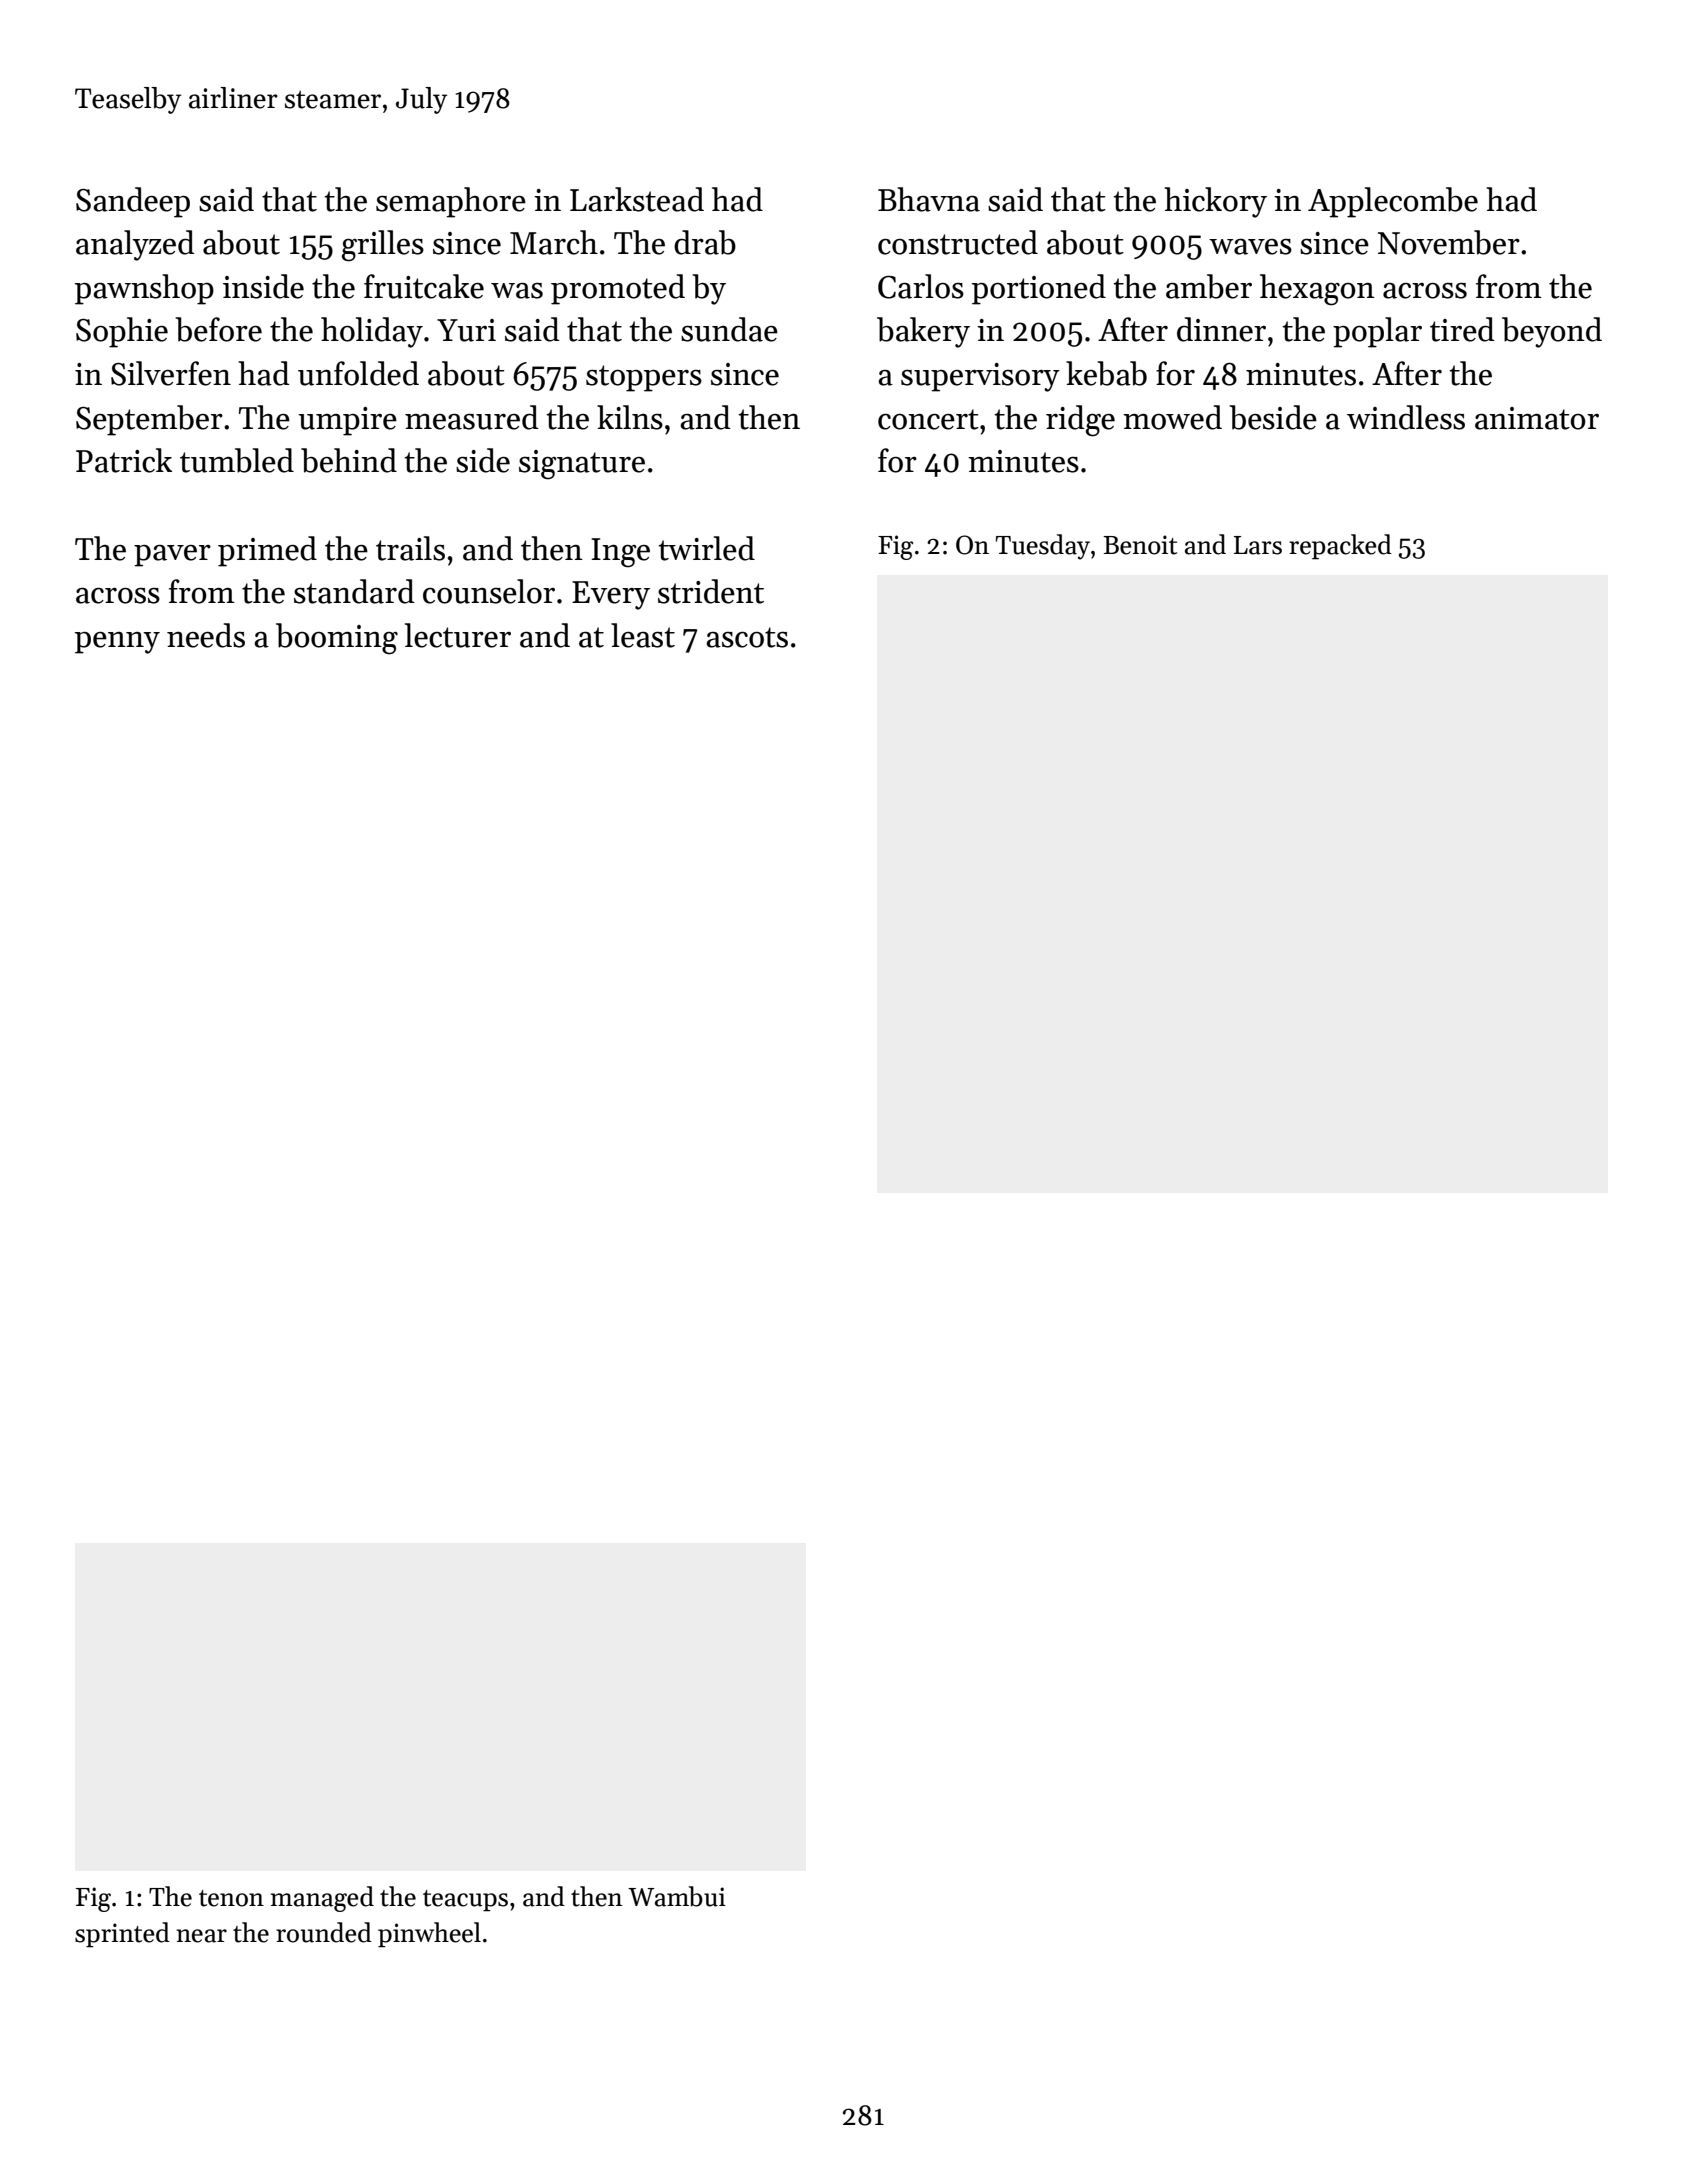  Describe the element at coordinates (337, 639) in the page. I see `booming` at that location.
